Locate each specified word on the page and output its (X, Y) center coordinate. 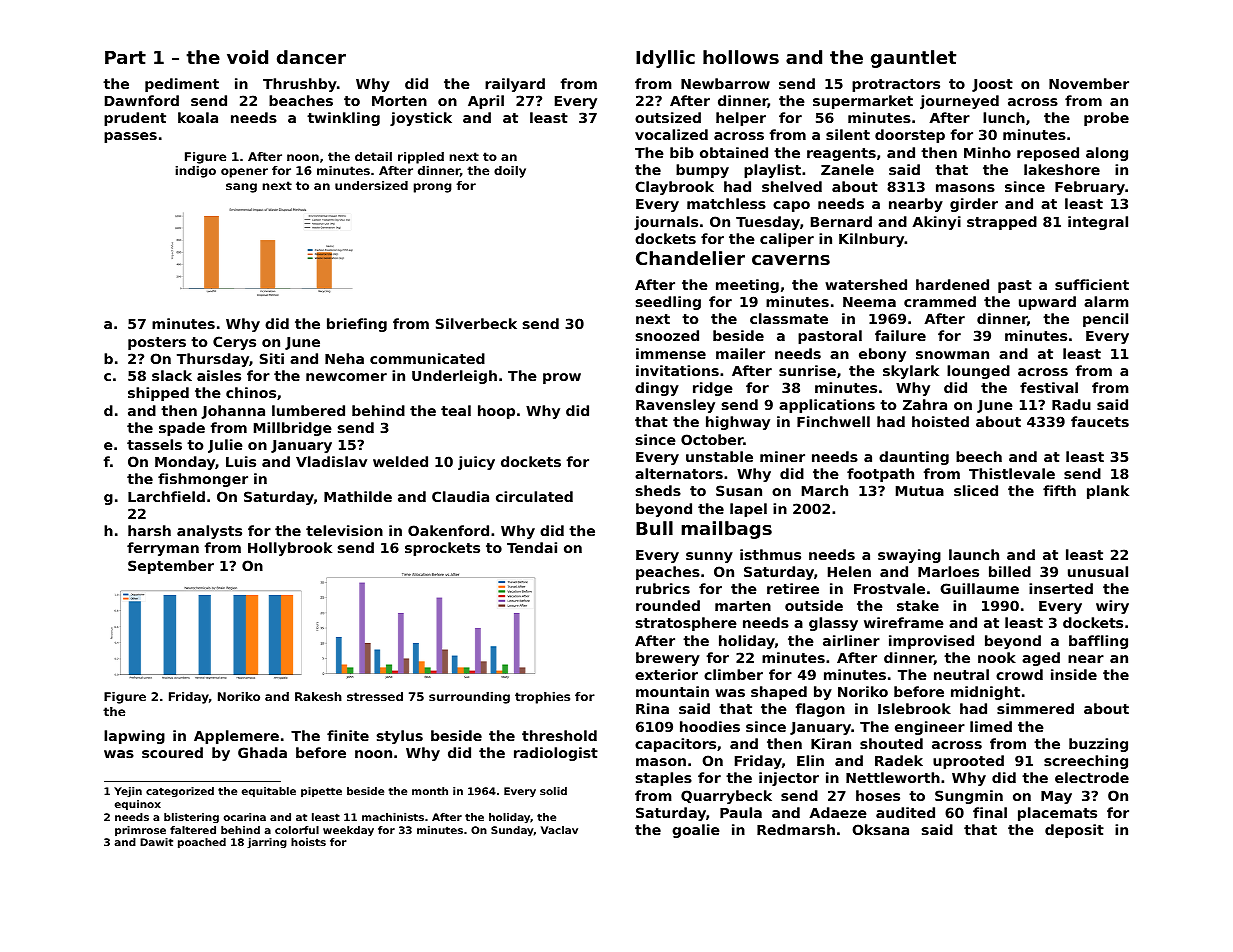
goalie (696, 831)
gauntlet (913, 59)
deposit (1074, 831)
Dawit (156, 842)
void (247, 57)
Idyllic (665, 59)
